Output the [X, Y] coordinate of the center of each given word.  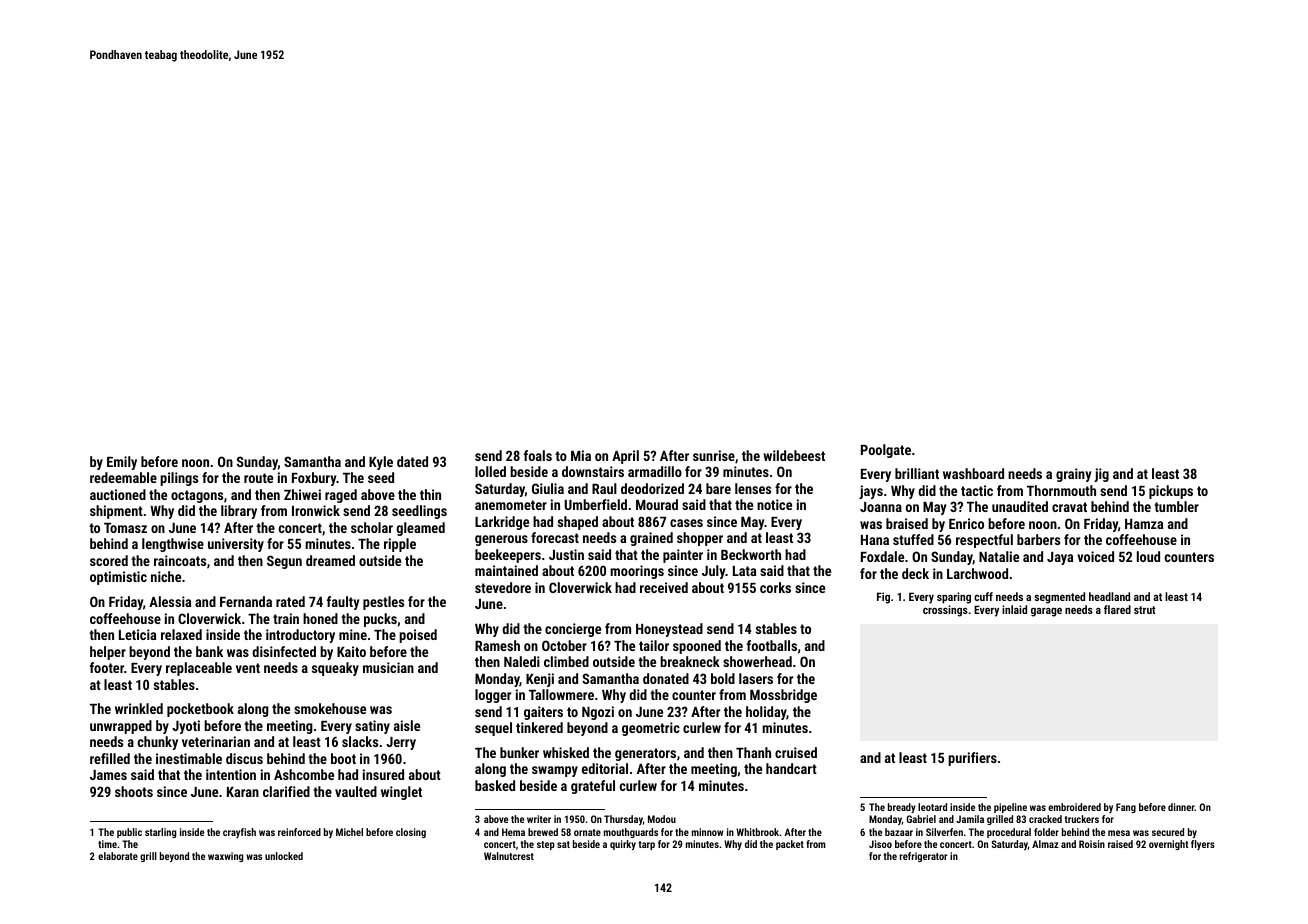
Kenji [540, 680]
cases [686, 523]
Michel [349, 832]
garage [1046, 612]
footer [107, 667]
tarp [647, 845]
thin [430, 494]
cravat [1069, 507]
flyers [1203, 845]
